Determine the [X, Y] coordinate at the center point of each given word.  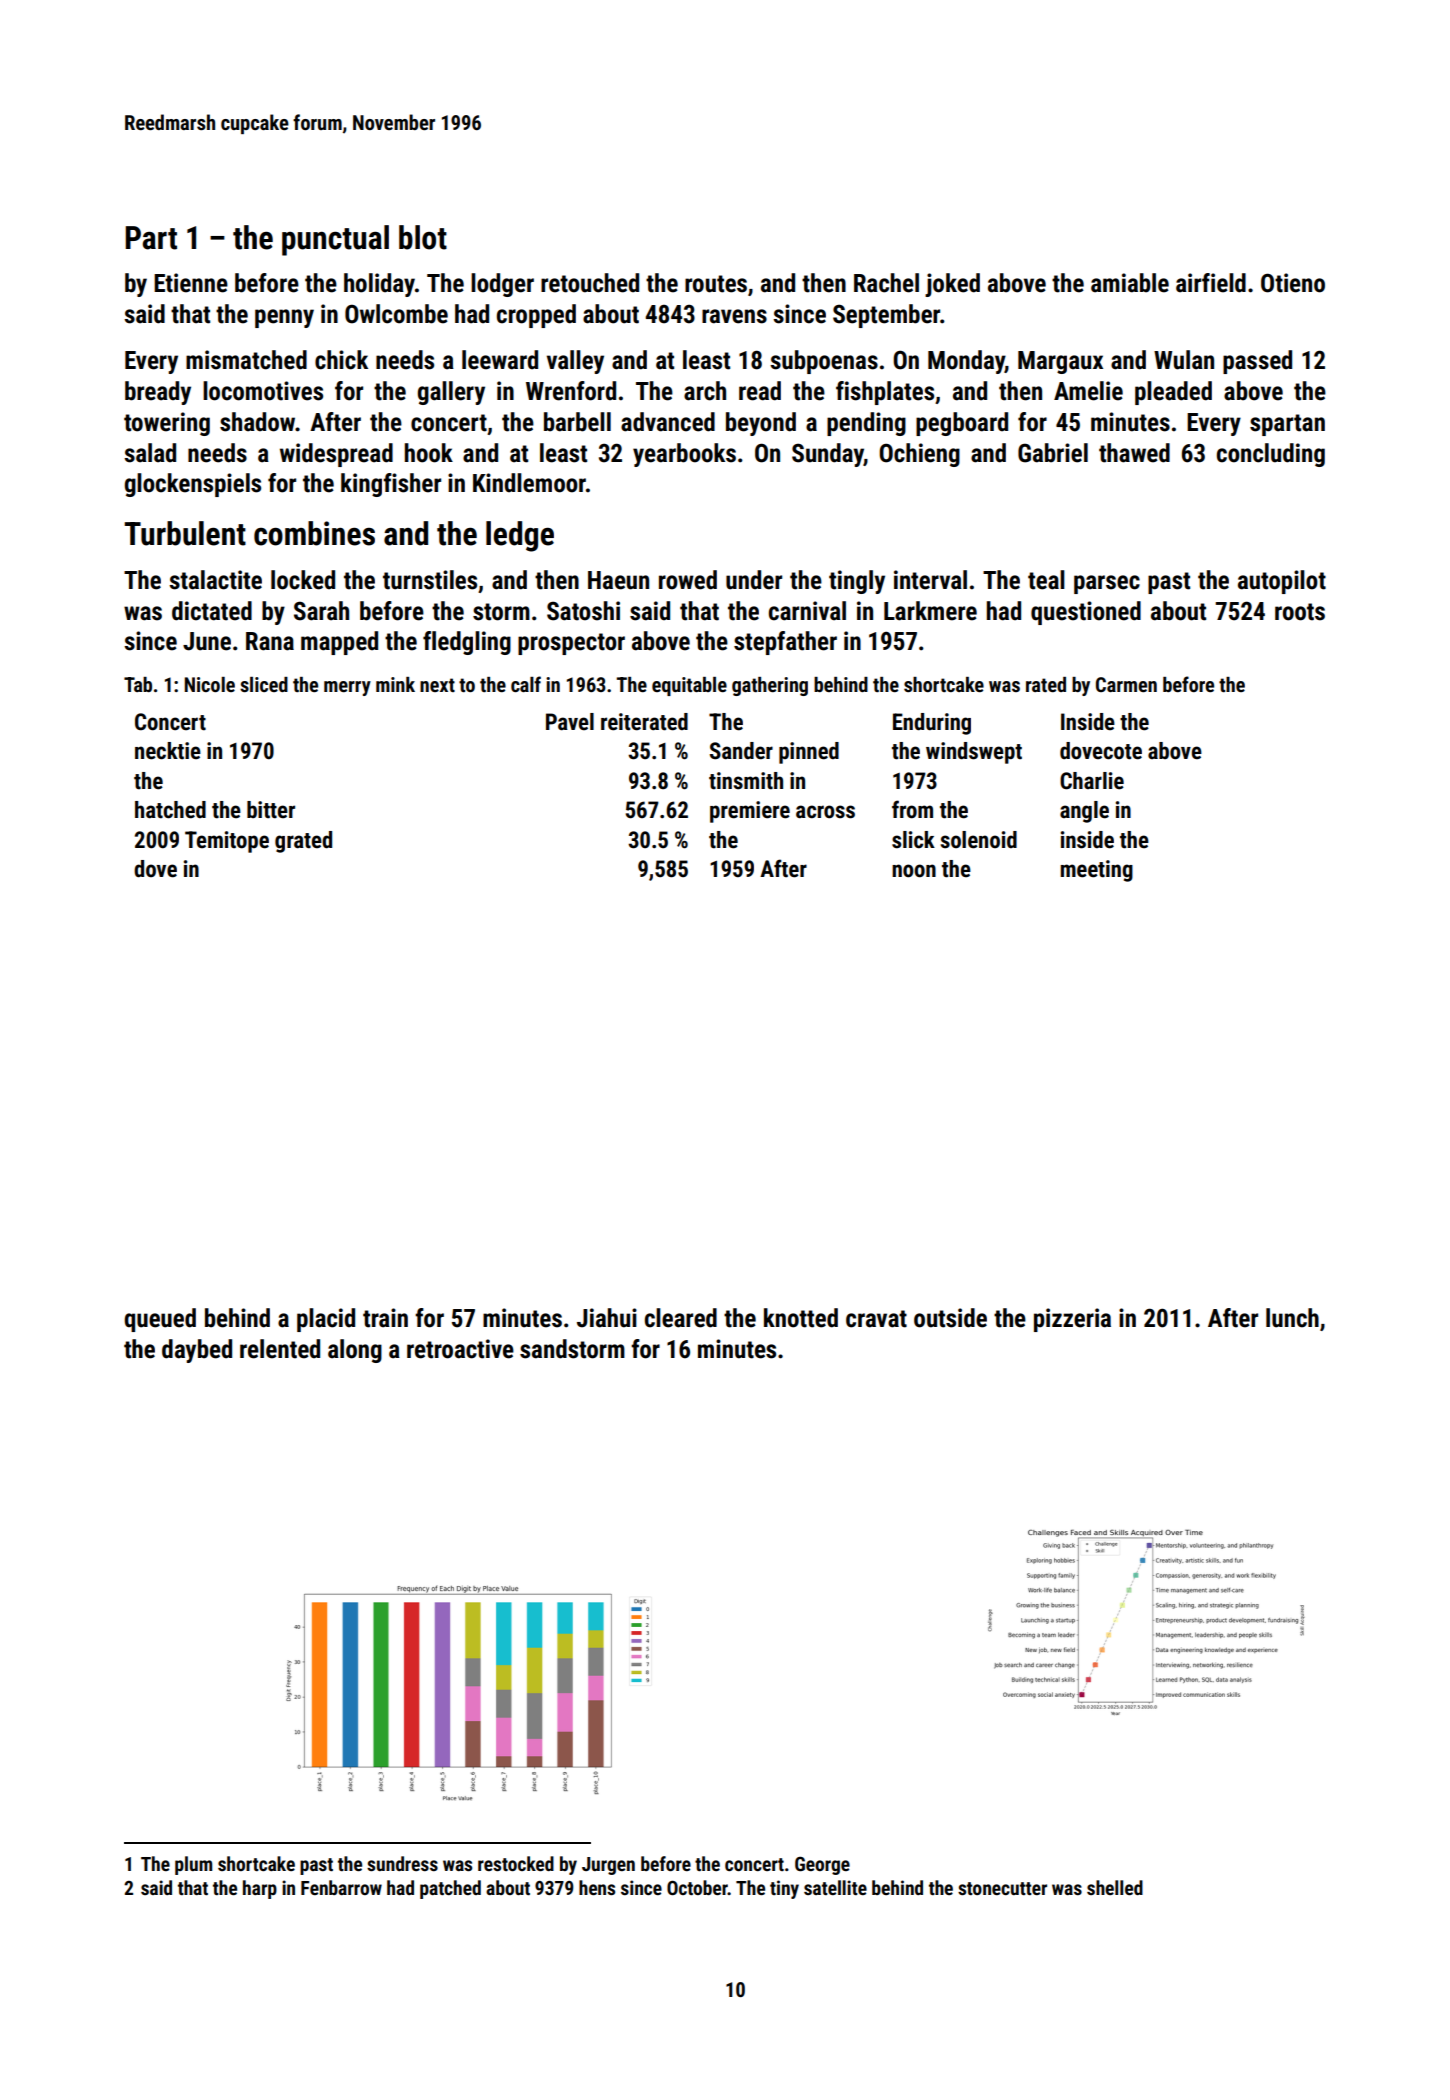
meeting [1096, 871]
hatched [170, 810]
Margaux [1060, 362]
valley [575, 362]
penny [284, 318]
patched [450, 1889]
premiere [750, 812]
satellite [835, 1887]
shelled [1115, 1887]
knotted [801, 1318]
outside [950, 1318]
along [355, 1351]
